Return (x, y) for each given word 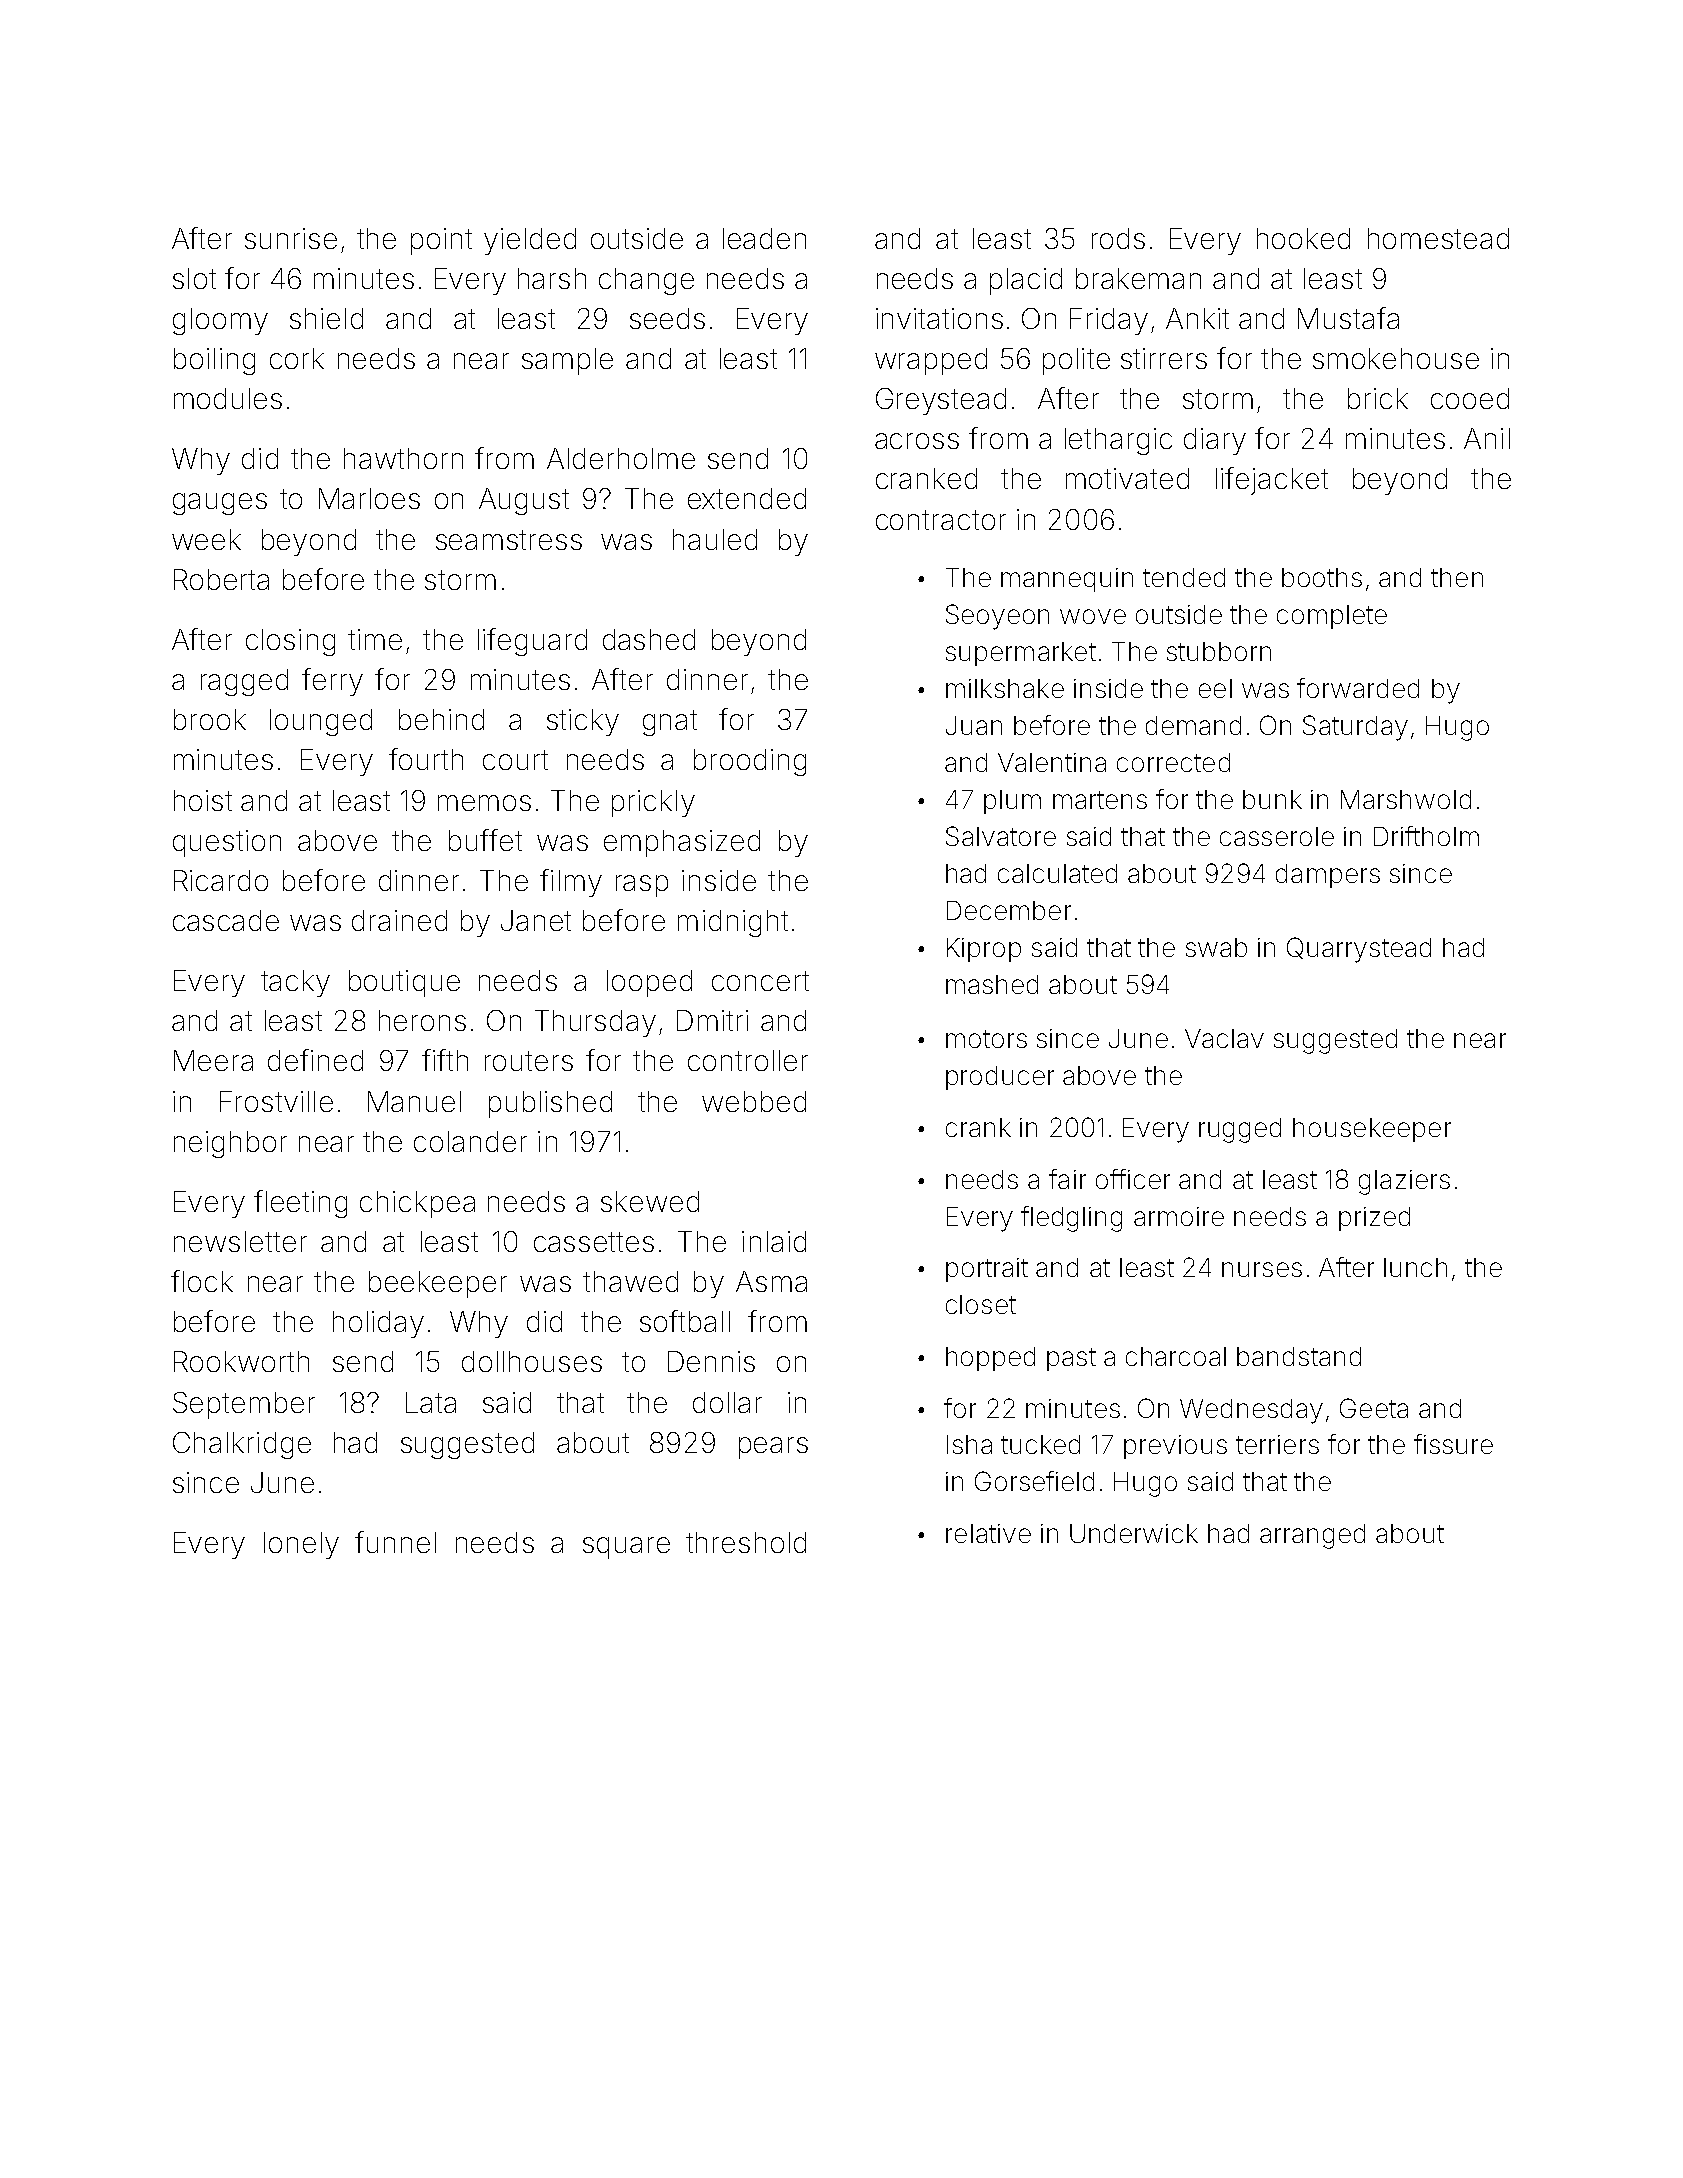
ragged (244, 682)
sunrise (291, 238)
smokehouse (1396, 358)
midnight (733, 923)
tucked (1040, 1444)
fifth (445, 1060)
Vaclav (1224, 1038)
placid (1026, 281)
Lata (431, 1402)
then (1457, 577)
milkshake (1005, 688)
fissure (1453, 1444)
